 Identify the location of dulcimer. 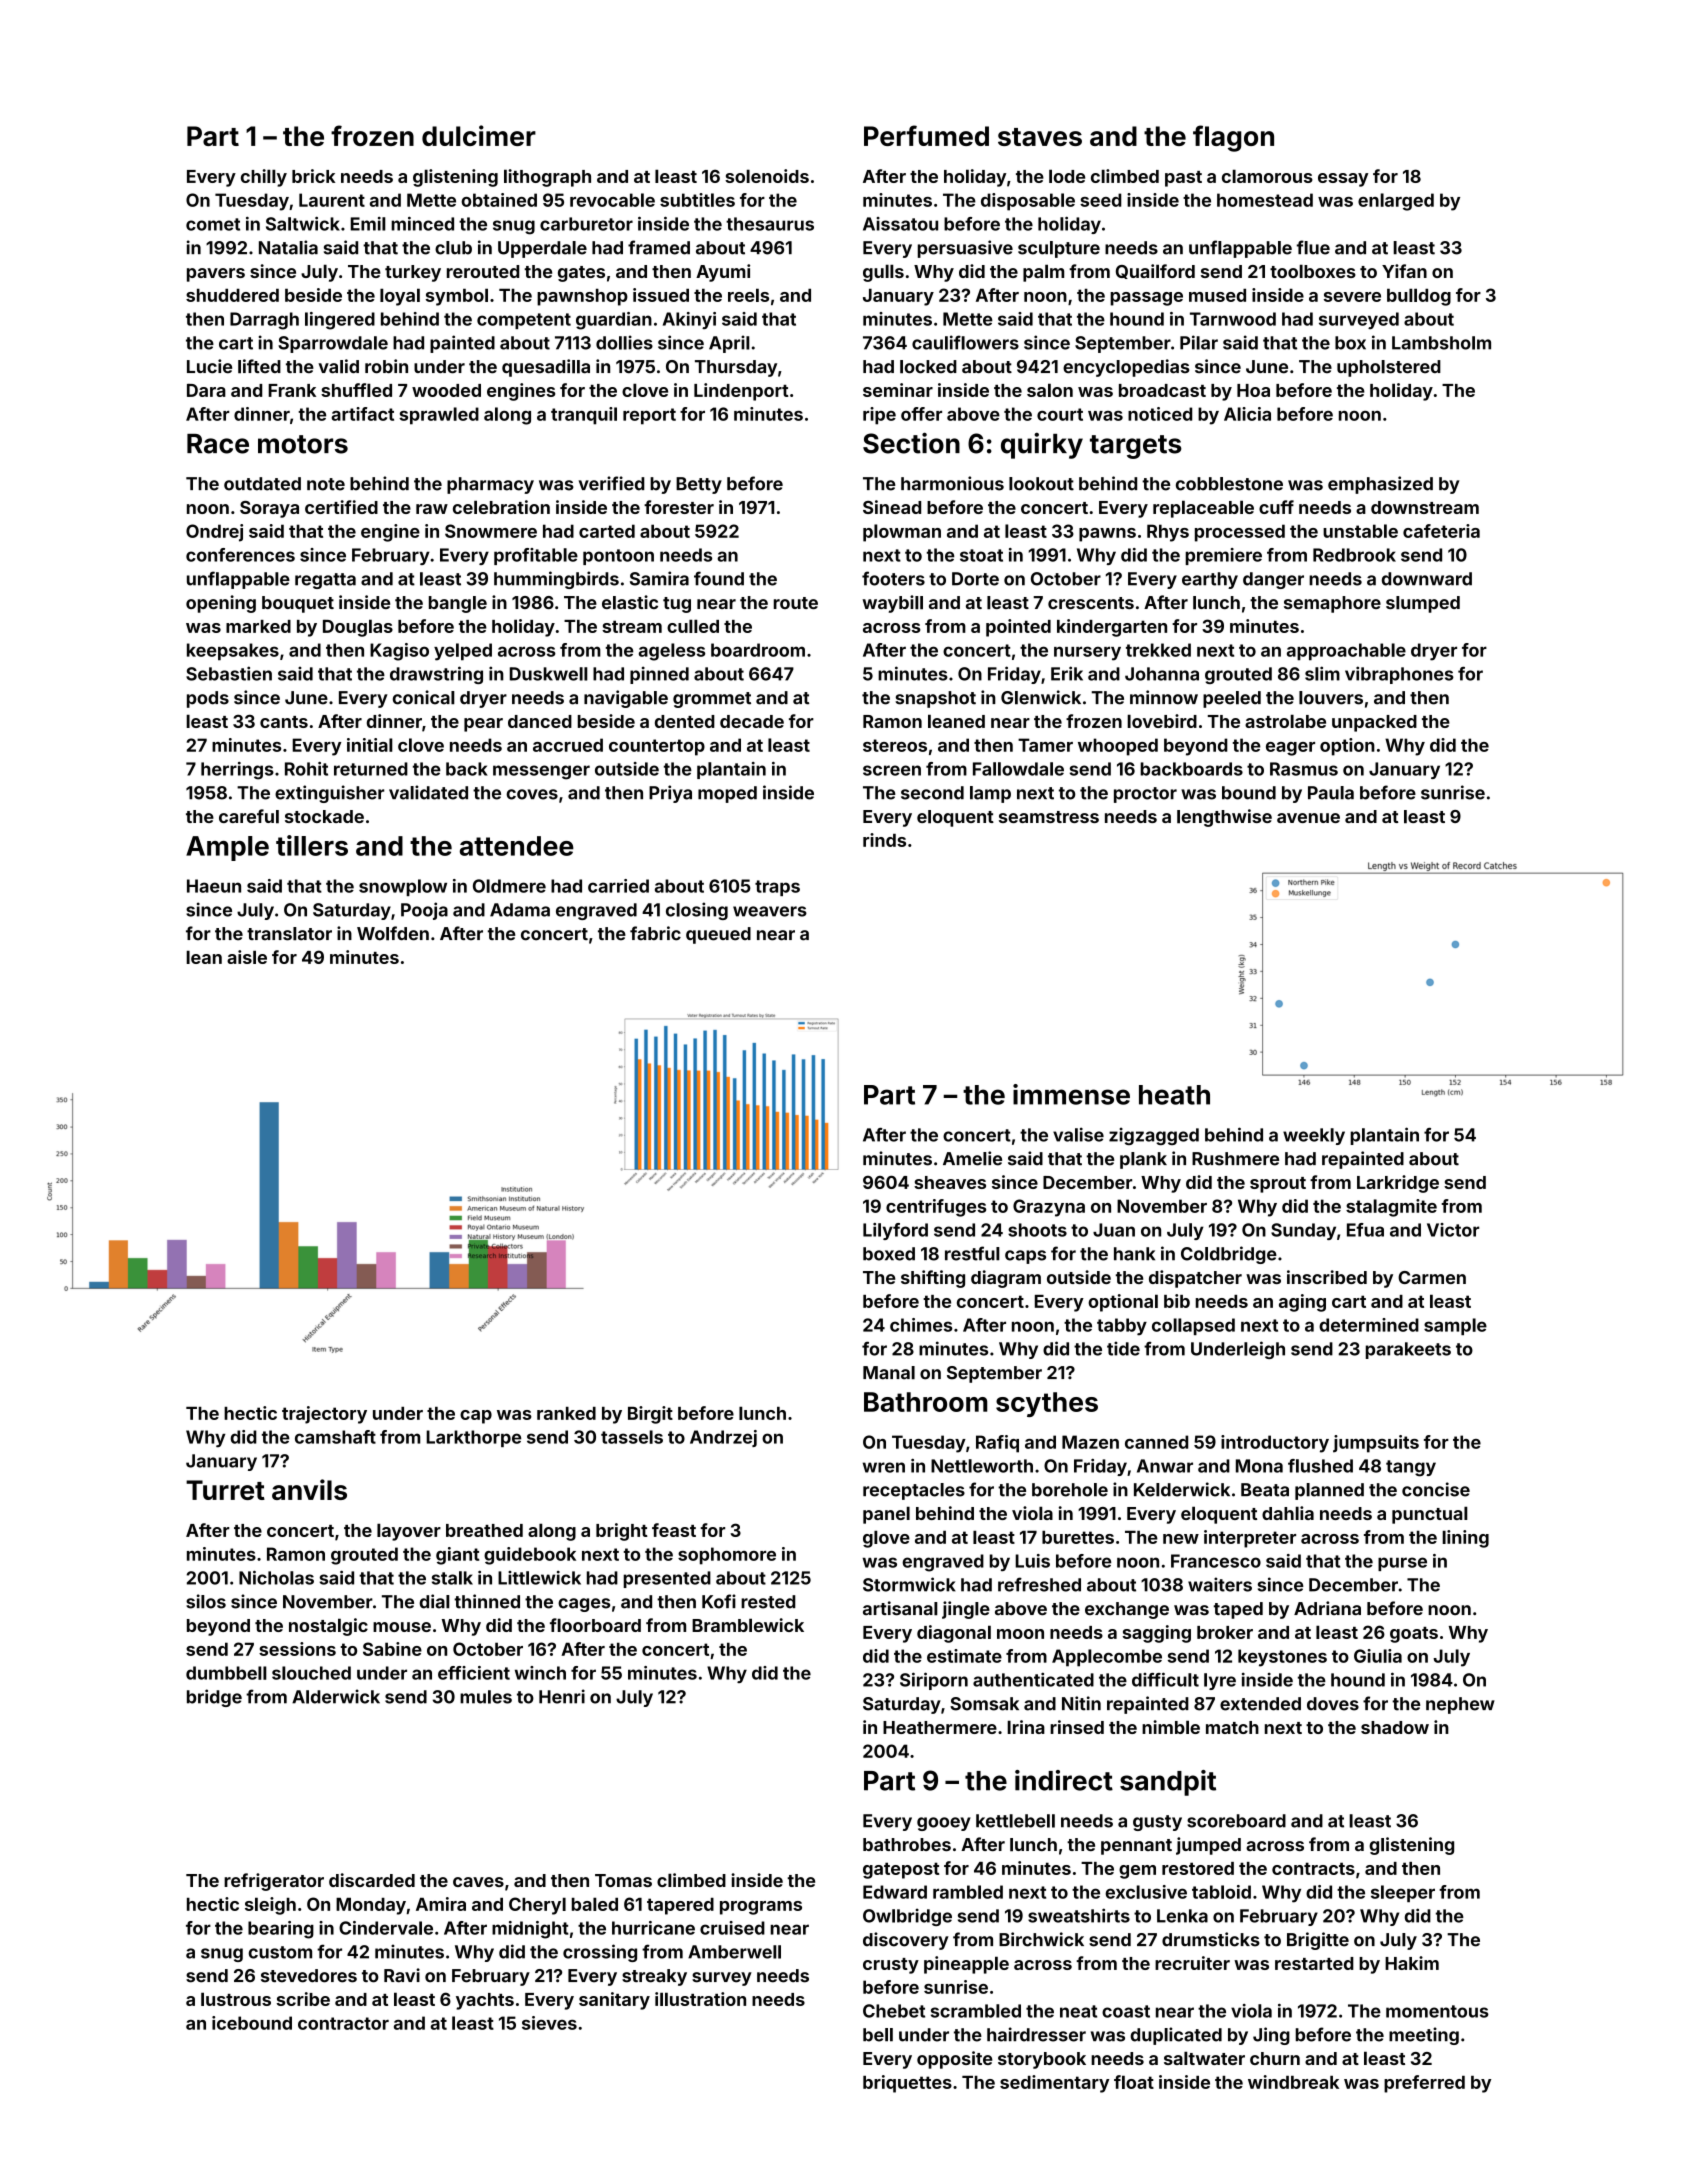
(479, 135).
